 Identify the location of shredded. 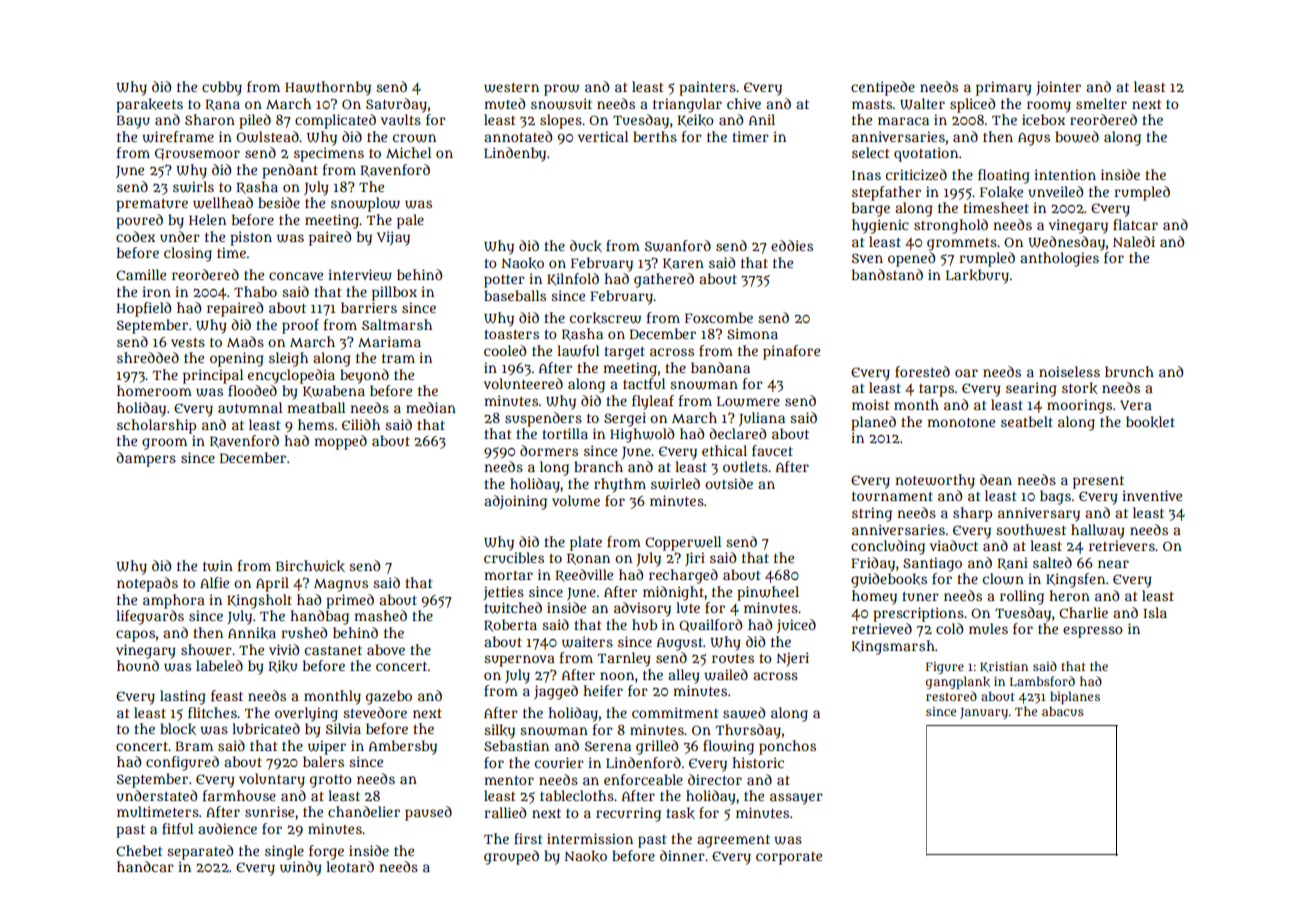
(148, 357).
